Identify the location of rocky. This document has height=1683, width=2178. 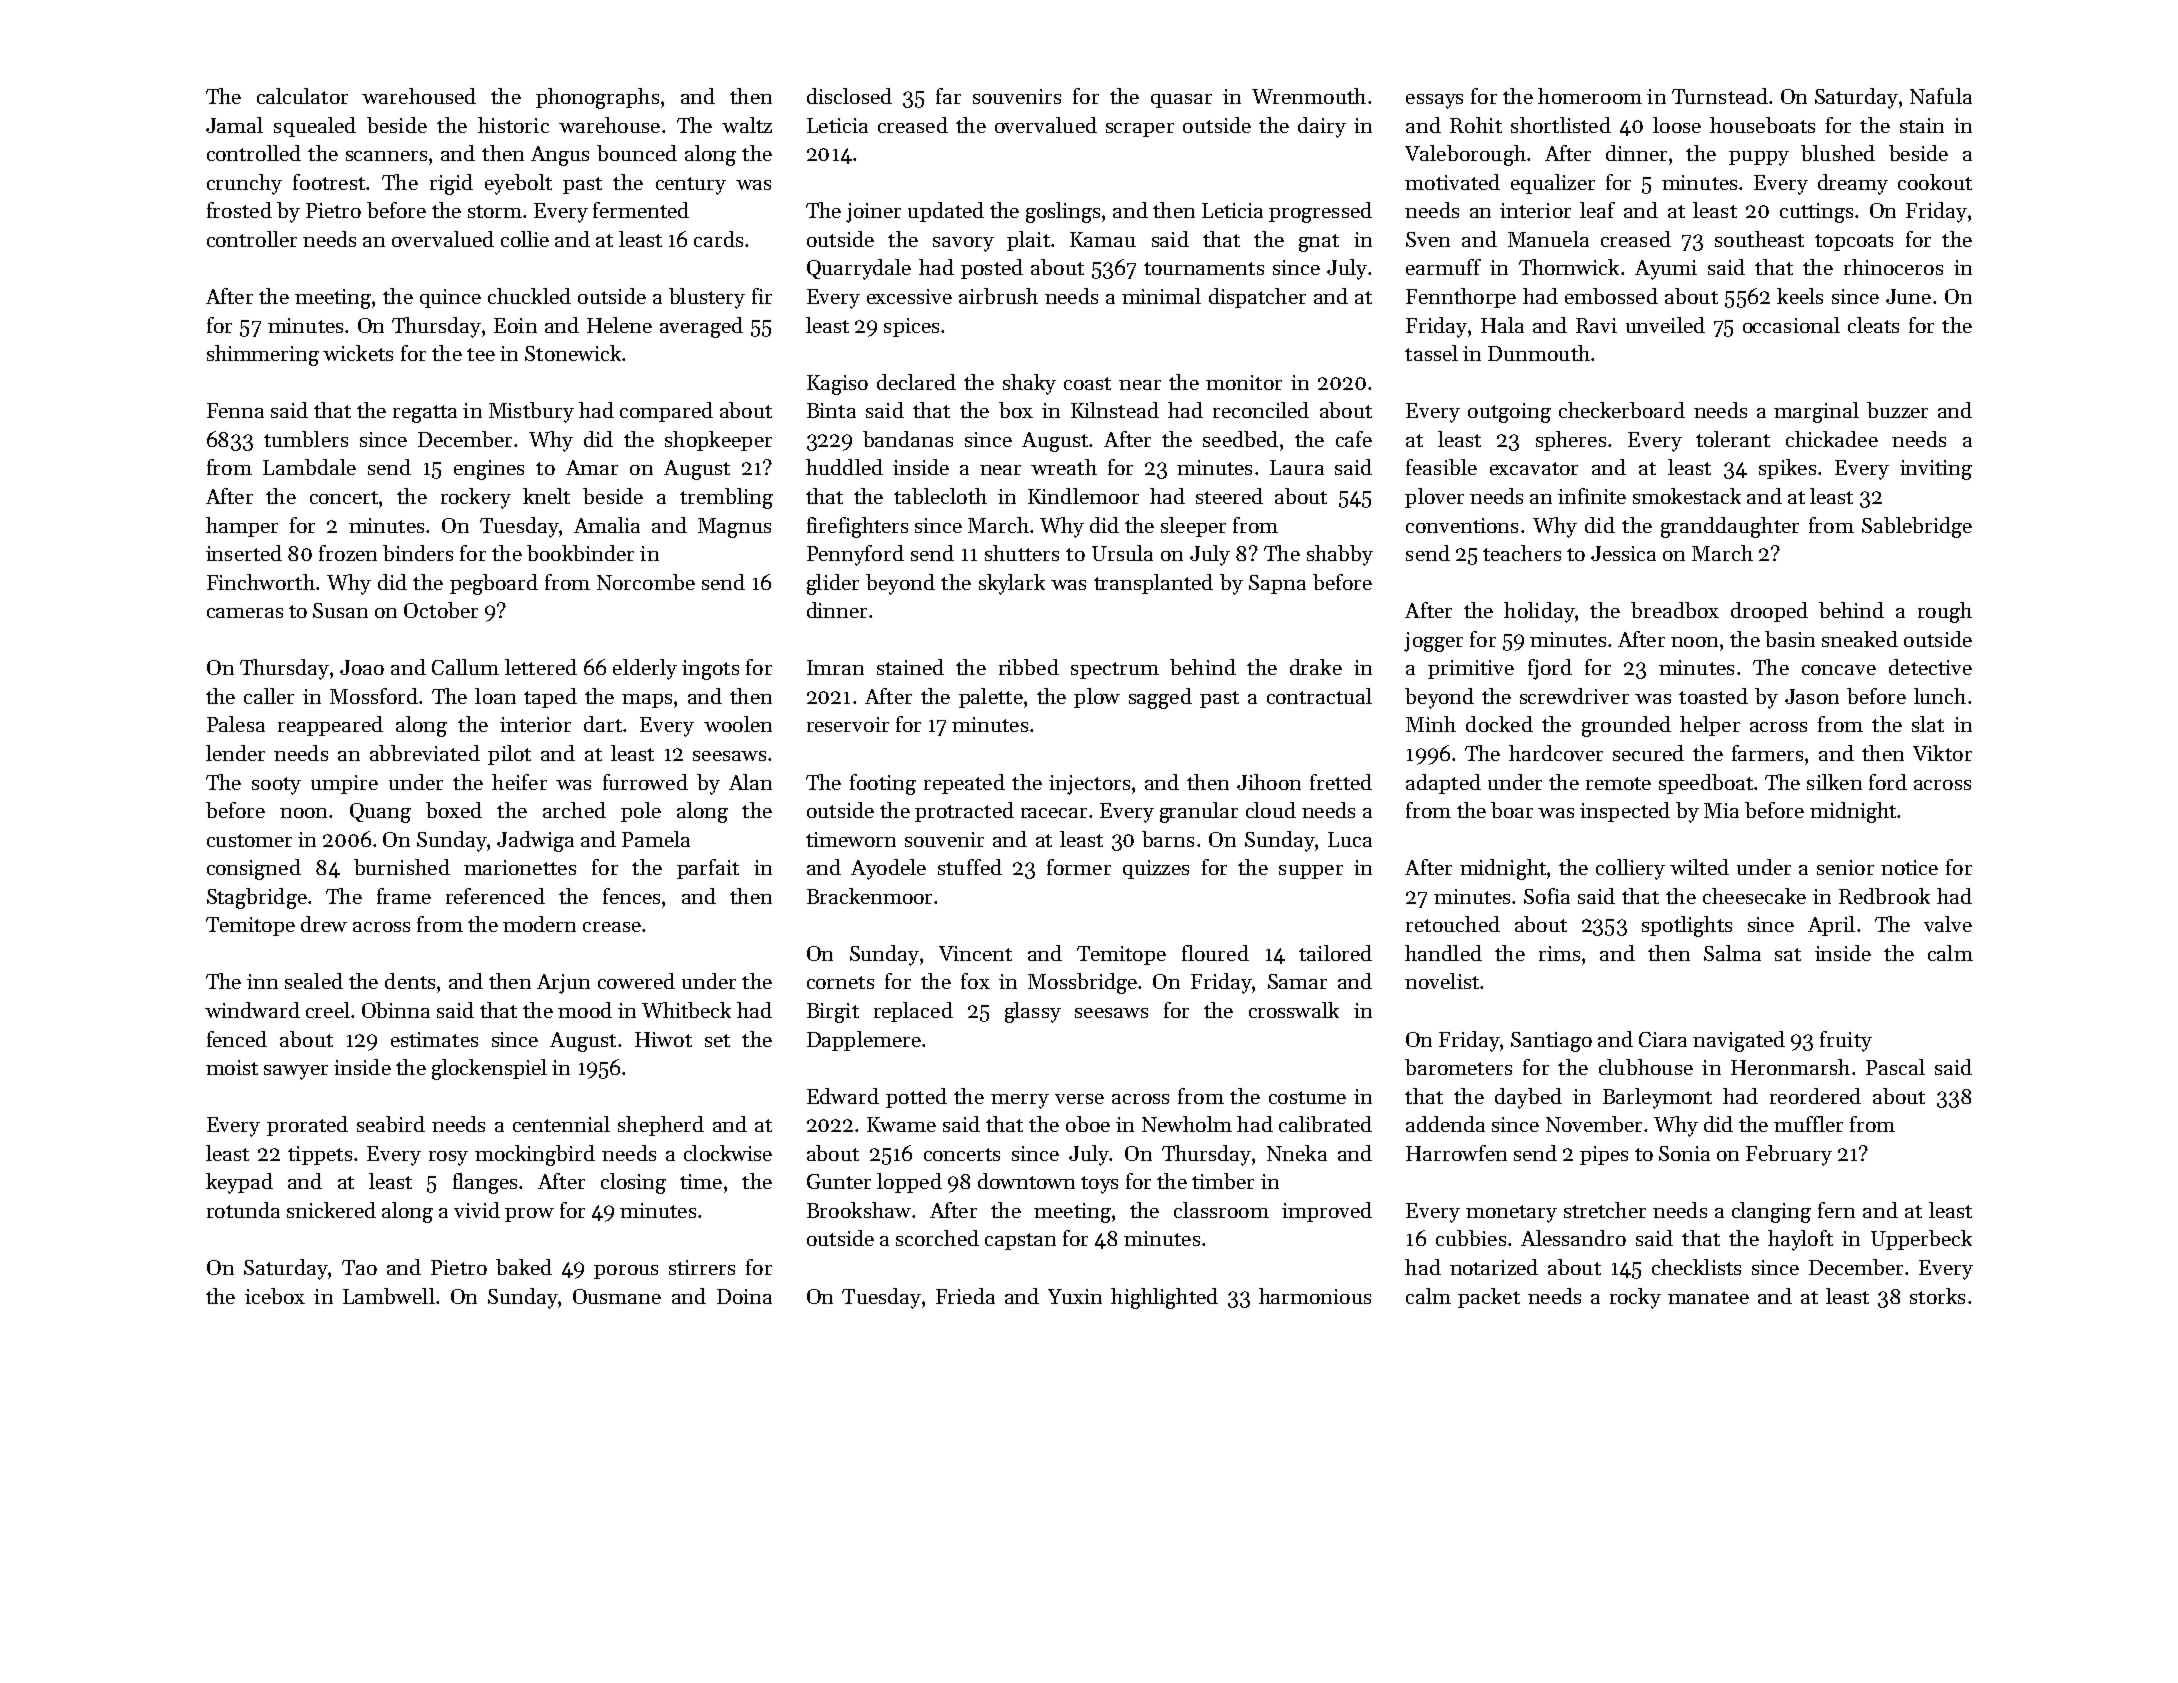
(1635, 1298).
